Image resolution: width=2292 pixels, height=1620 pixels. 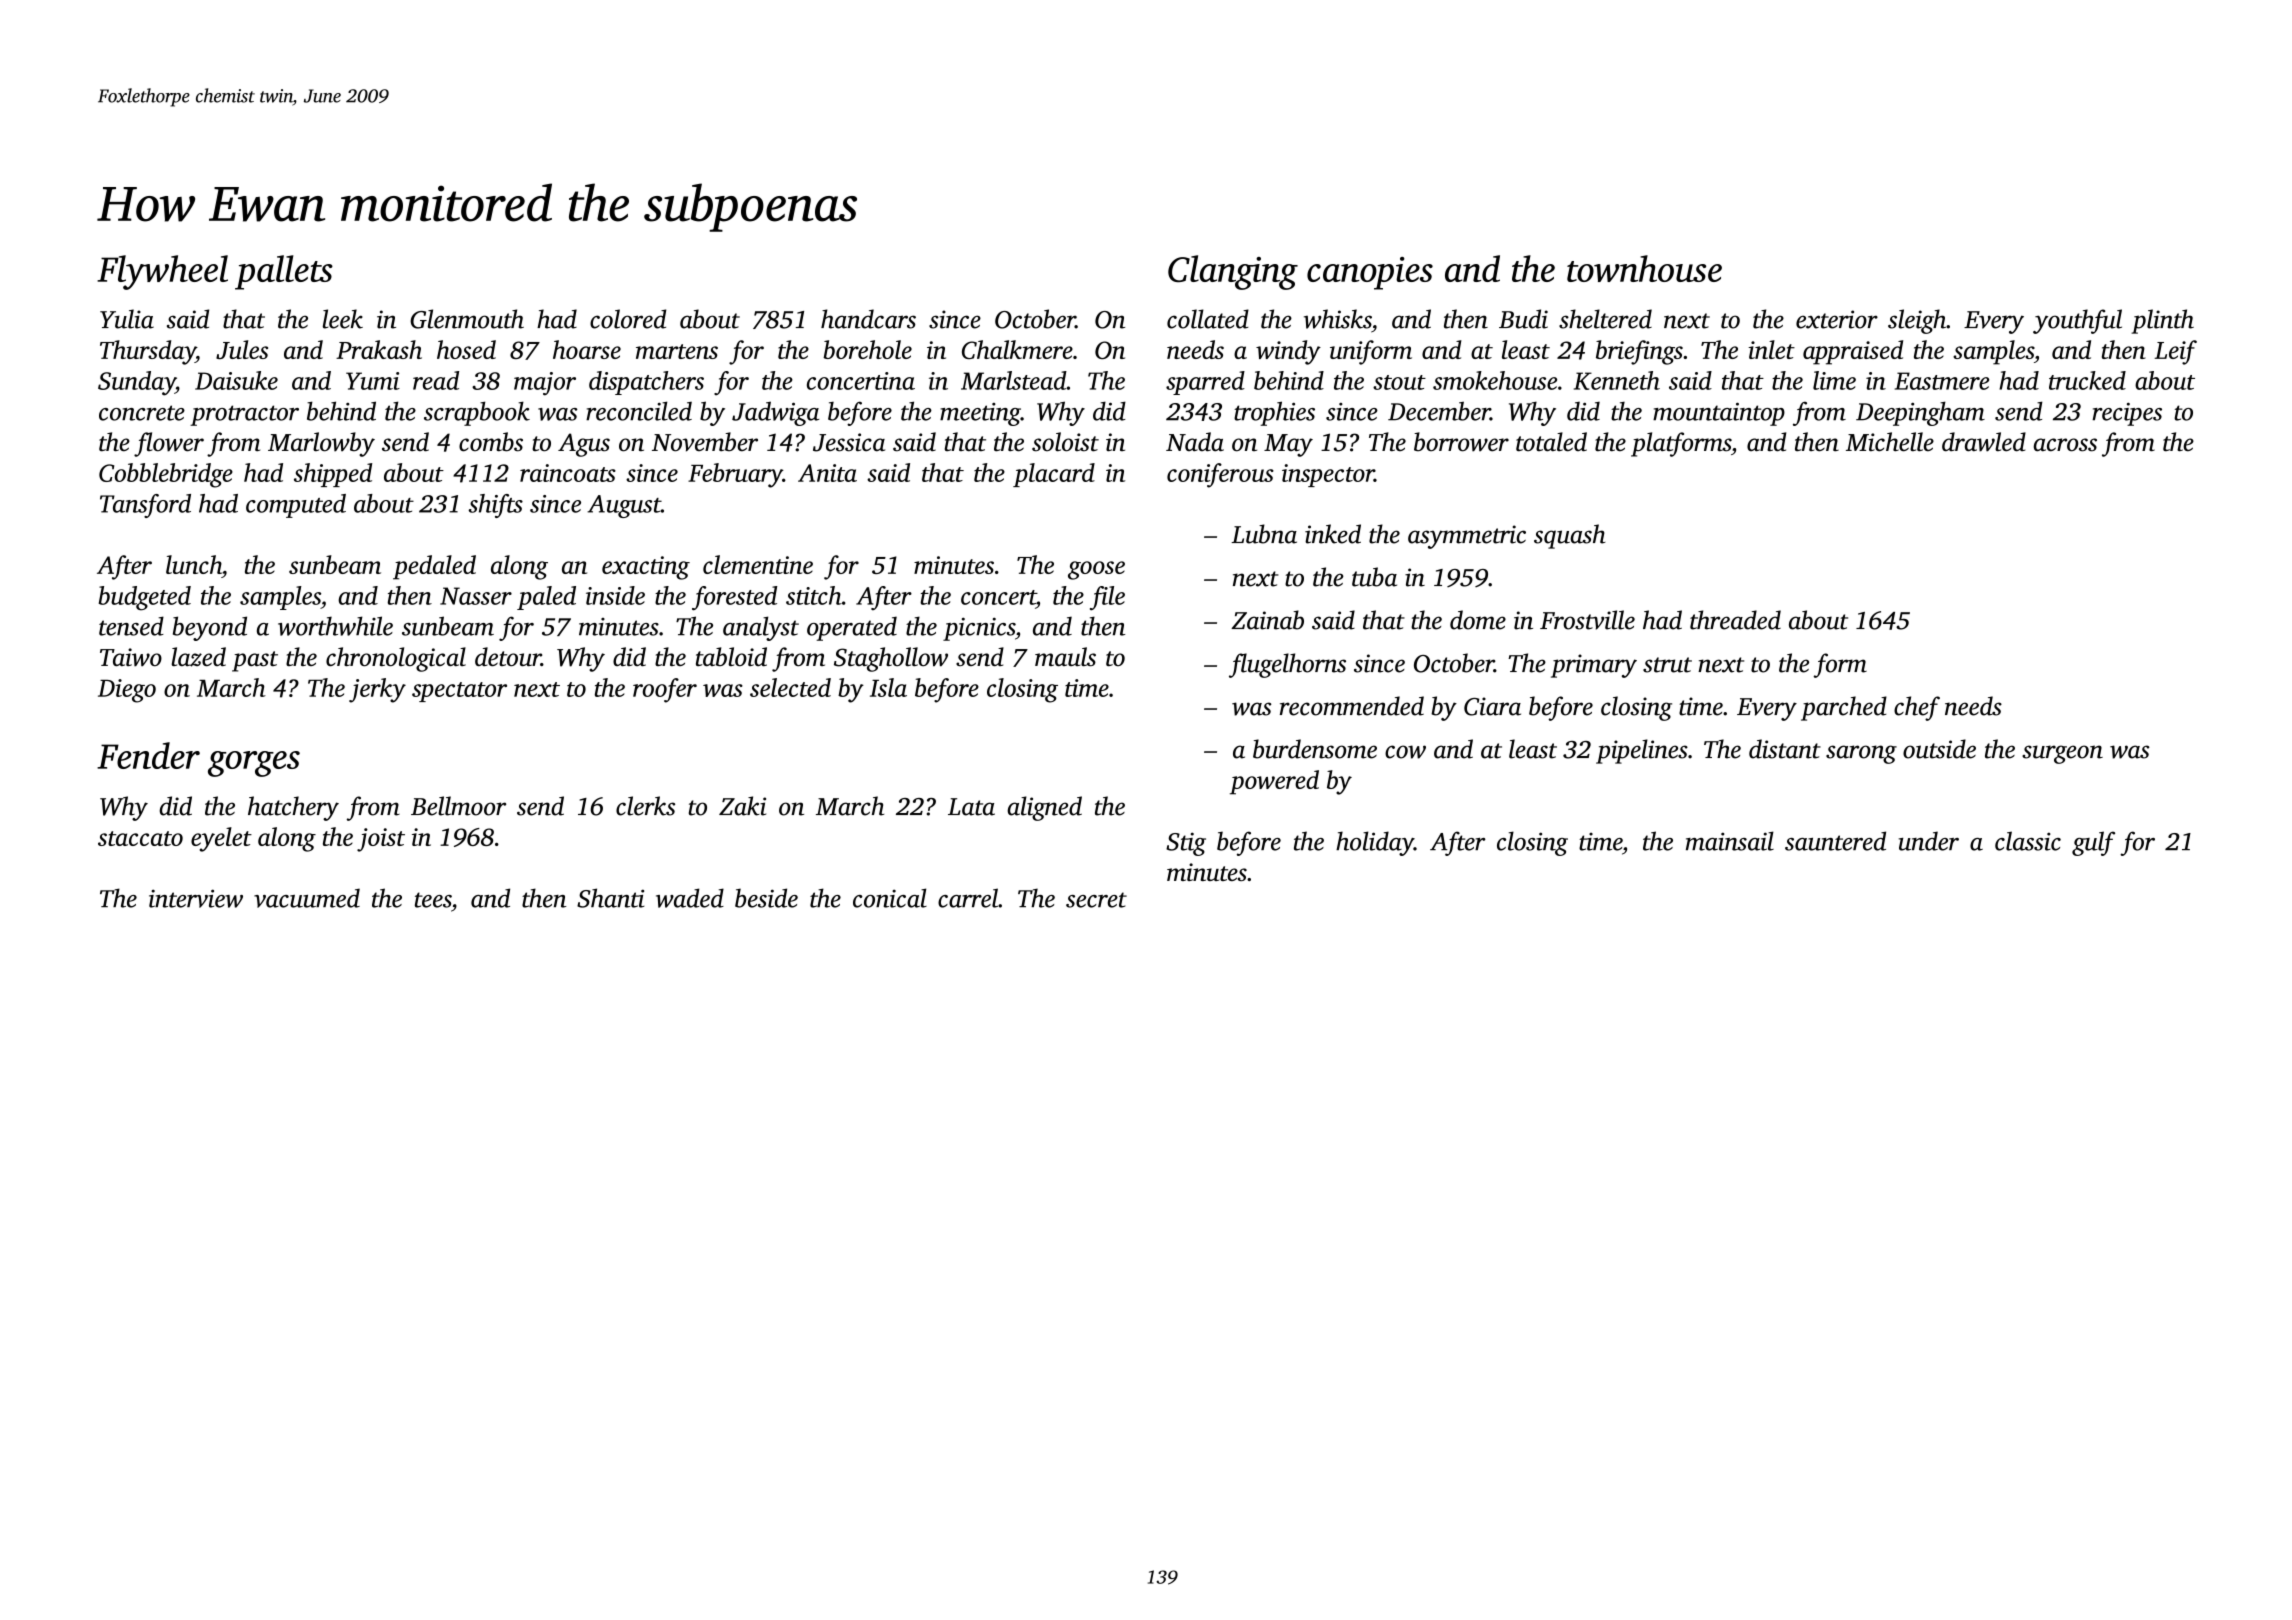 I want to click on squash, so click(x=1570, y=536).
